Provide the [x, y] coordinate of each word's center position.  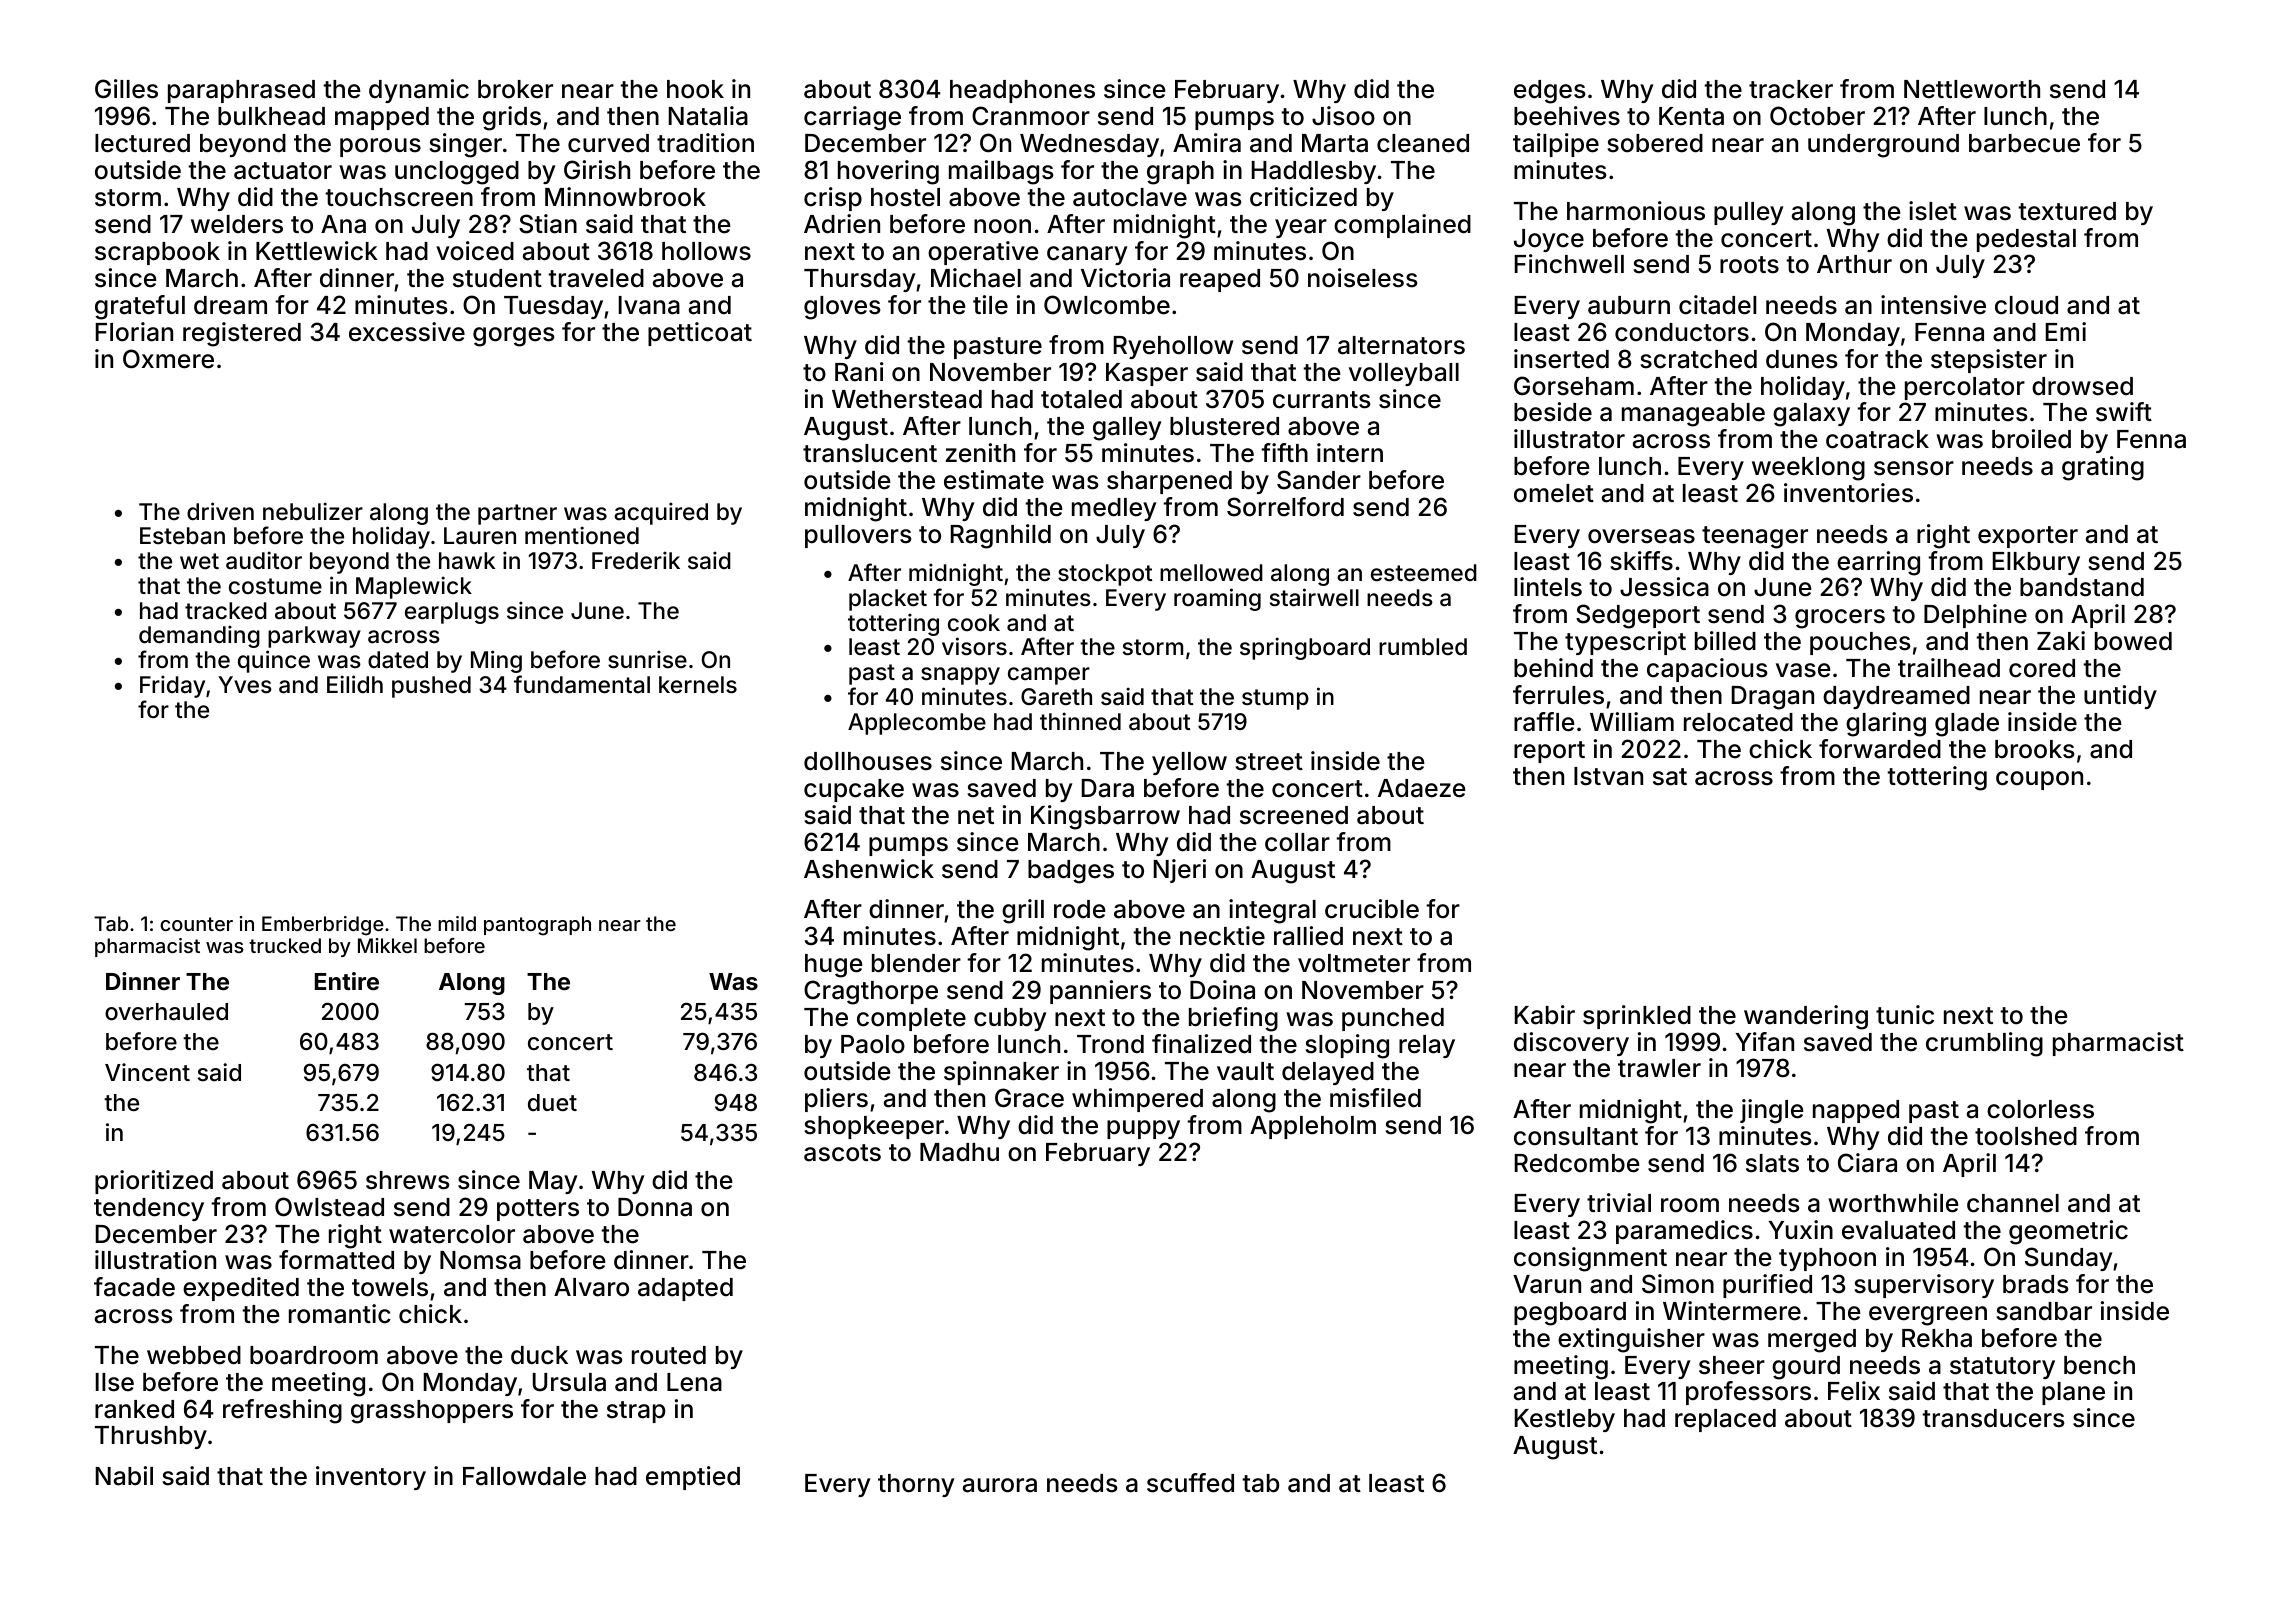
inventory [371, 1478]
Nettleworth [1972, 89]
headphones [1022, 91]
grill [1023, 911]
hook [695, 89]
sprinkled [1637, 1017]
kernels [698, 685]
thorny [916, 1485]
